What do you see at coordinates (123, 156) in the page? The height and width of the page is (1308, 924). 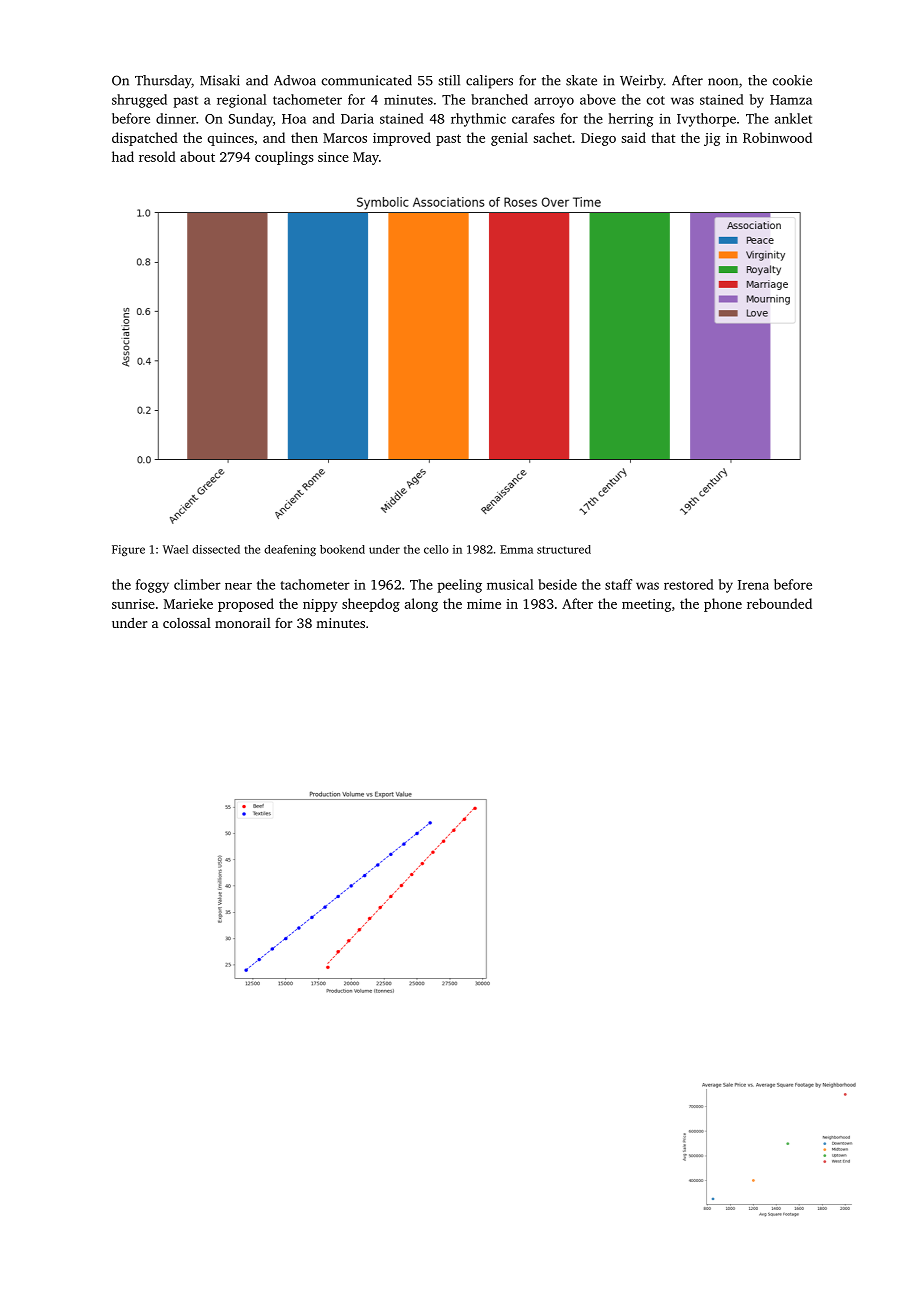 I see `had` at bounding box center [123, 156].
